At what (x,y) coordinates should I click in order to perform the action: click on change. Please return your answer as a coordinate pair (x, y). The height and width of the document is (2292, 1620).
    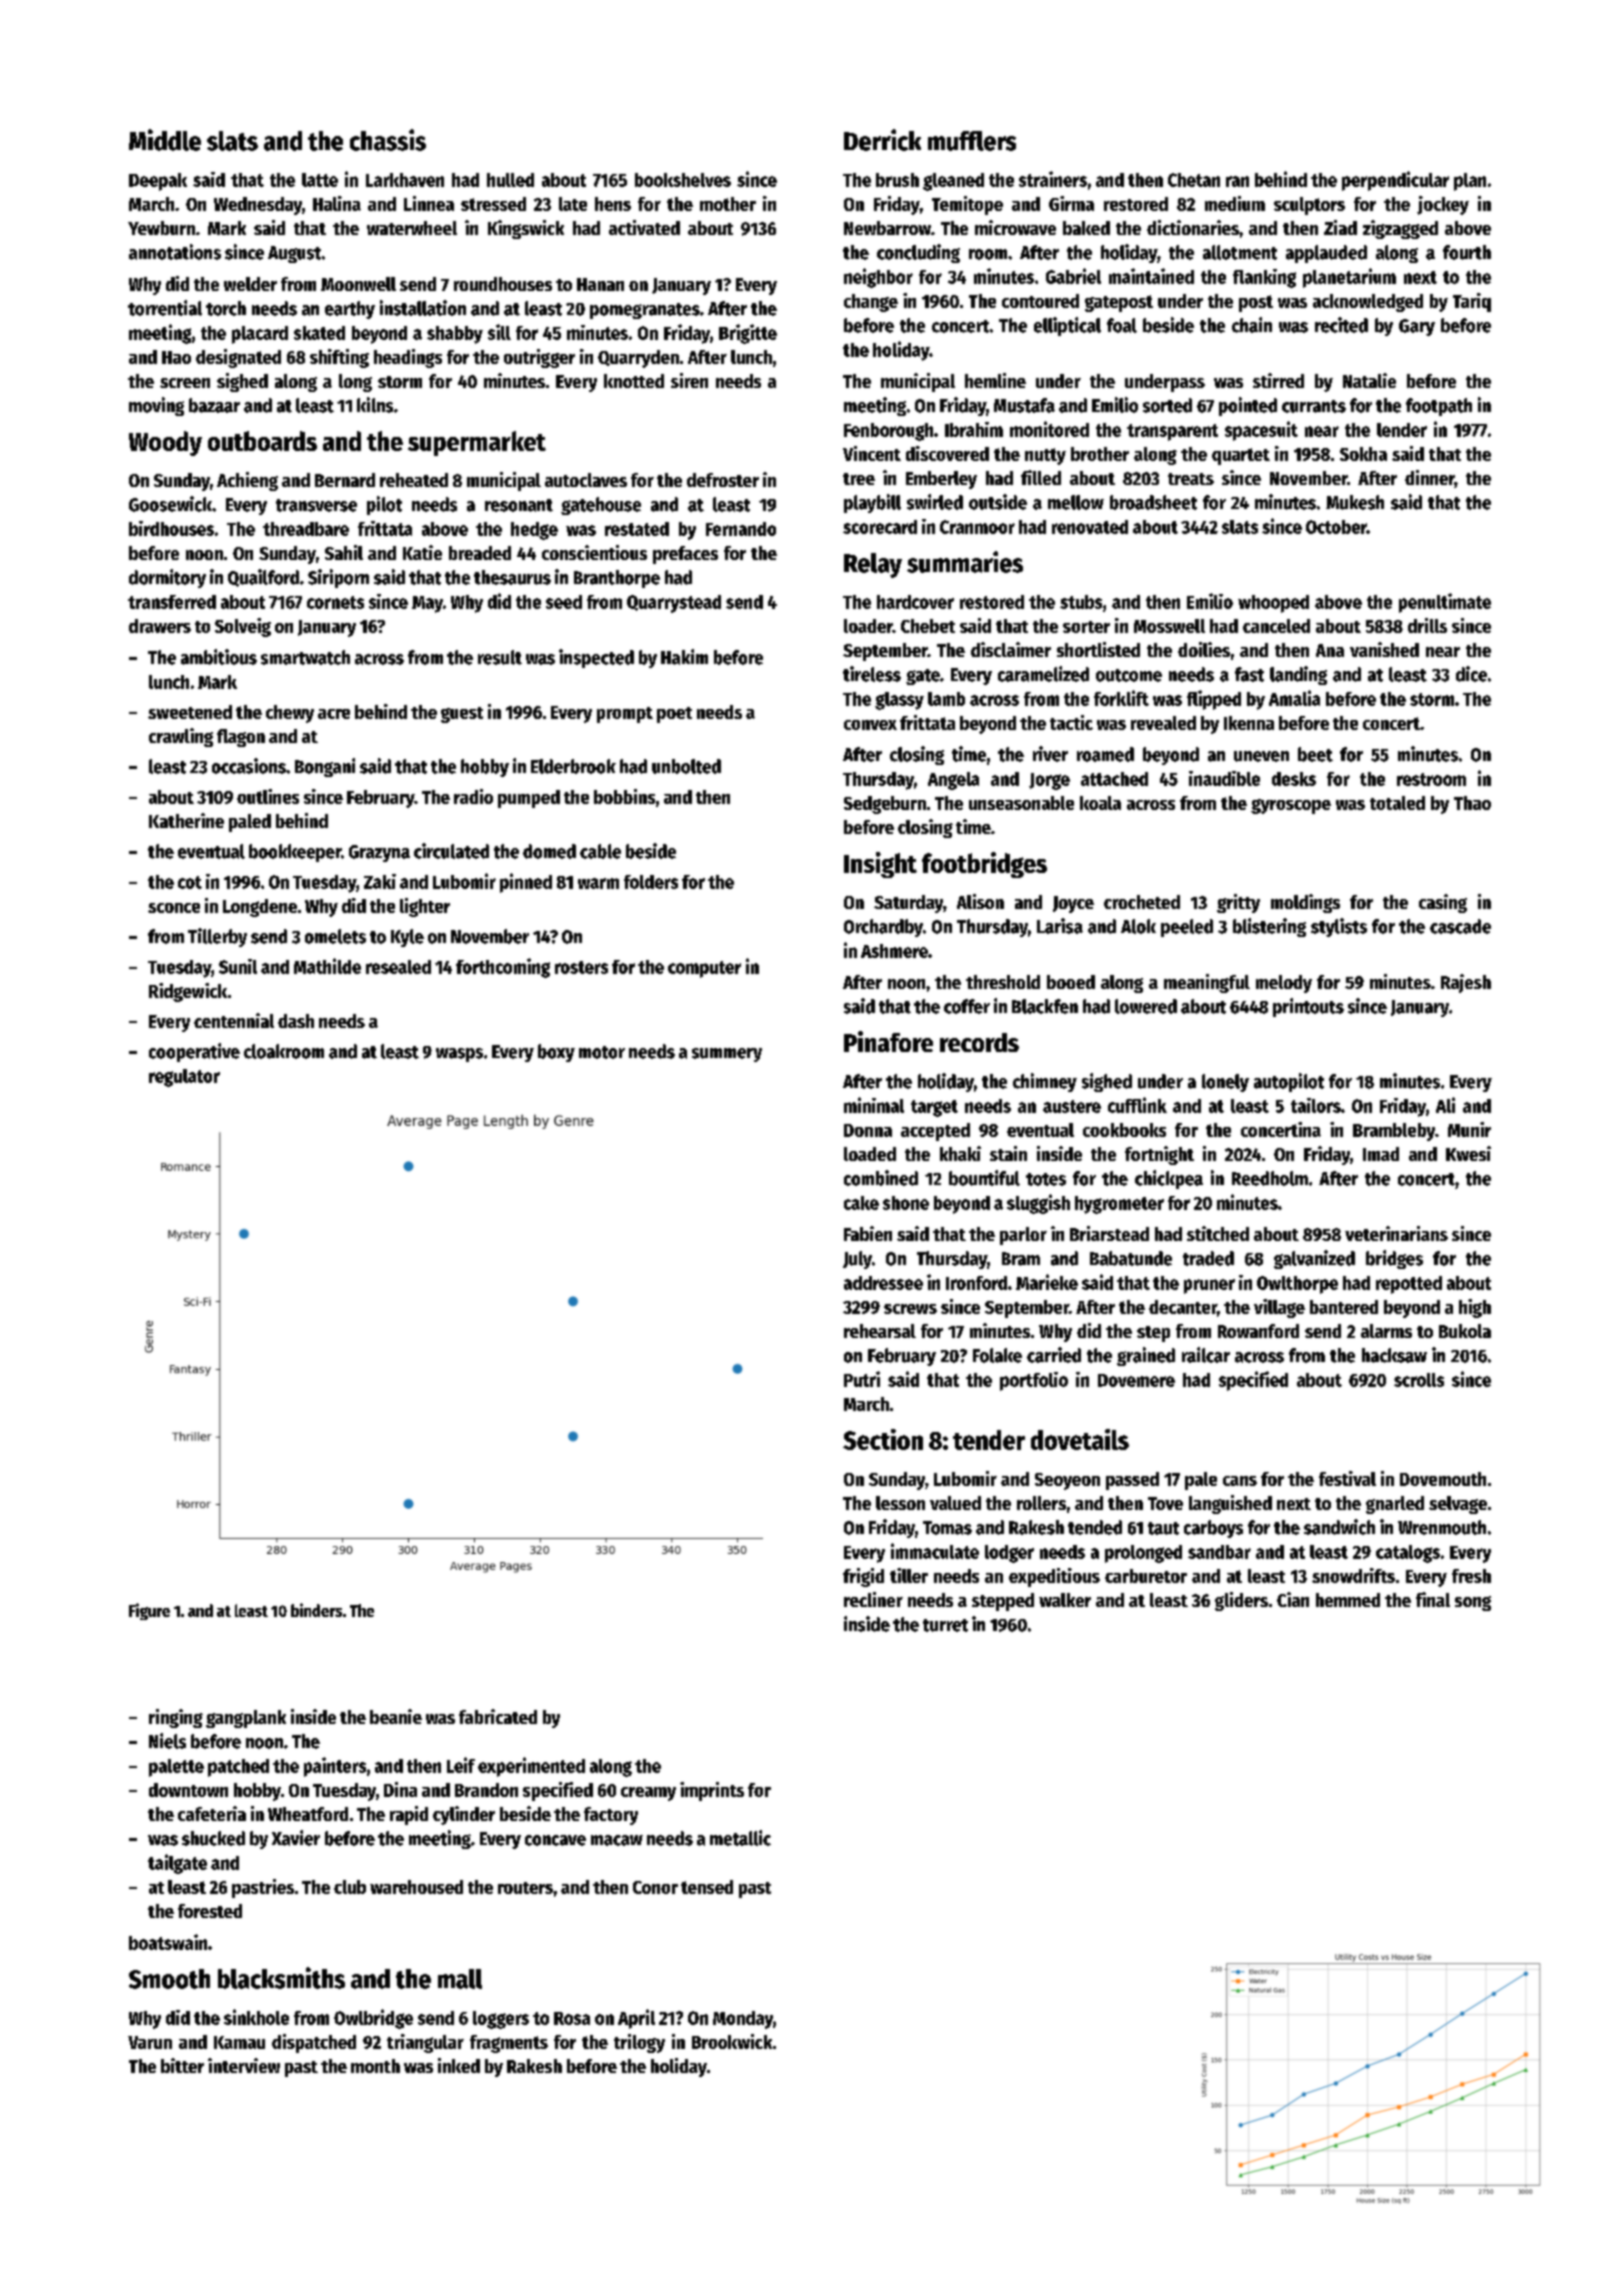
    Looking at the image, I should click on (871, 303).
